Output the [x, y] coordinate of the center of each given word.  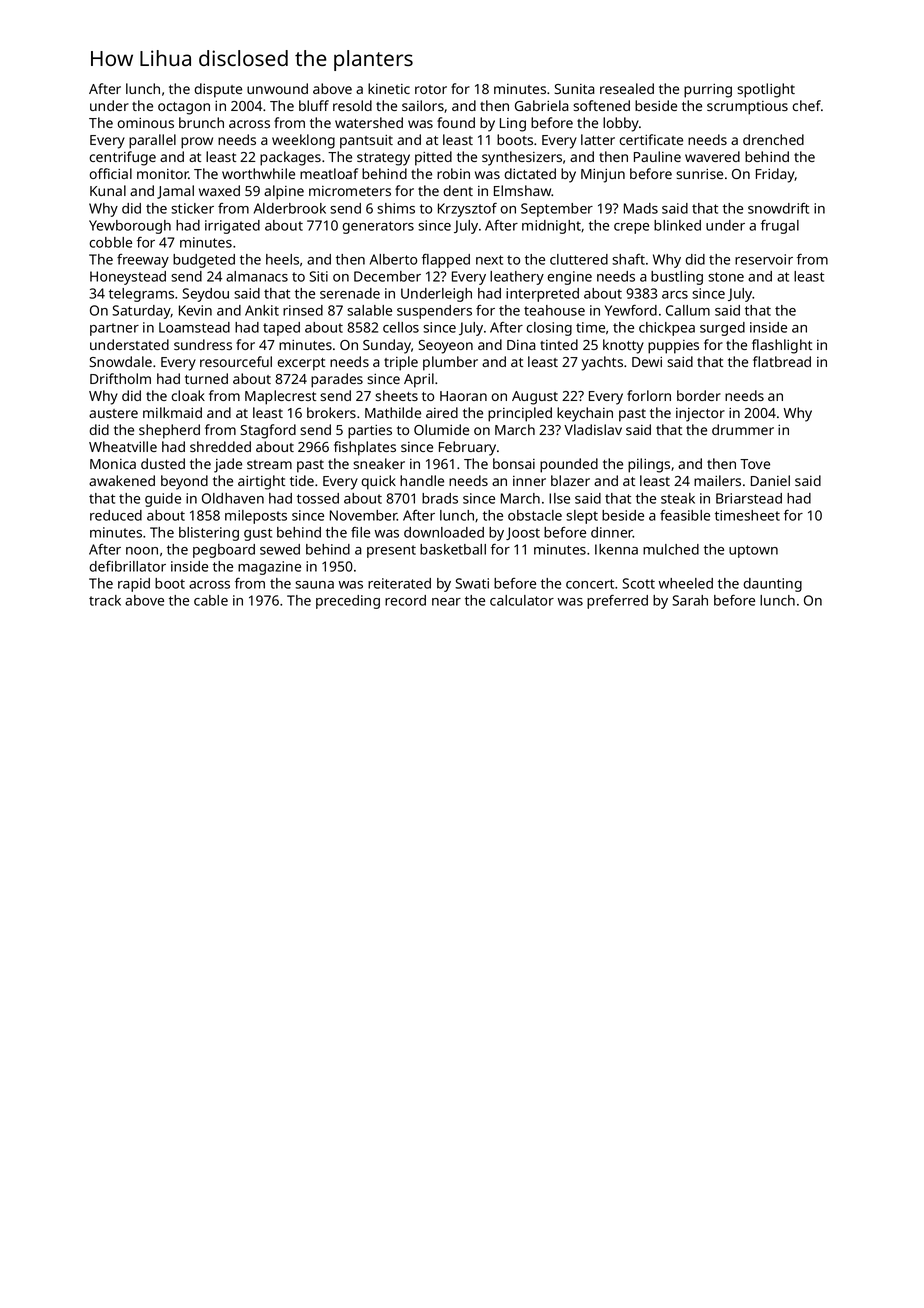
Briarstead [749, 498]
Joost [523, 533]
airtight [261, 482]
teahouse [554, 310]
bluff [314, 105]
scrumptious [747, 108]
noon [142, 551]
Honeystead [128, 278]
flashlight [782, 346]
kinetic [389, 88]
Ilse [559, 498]
